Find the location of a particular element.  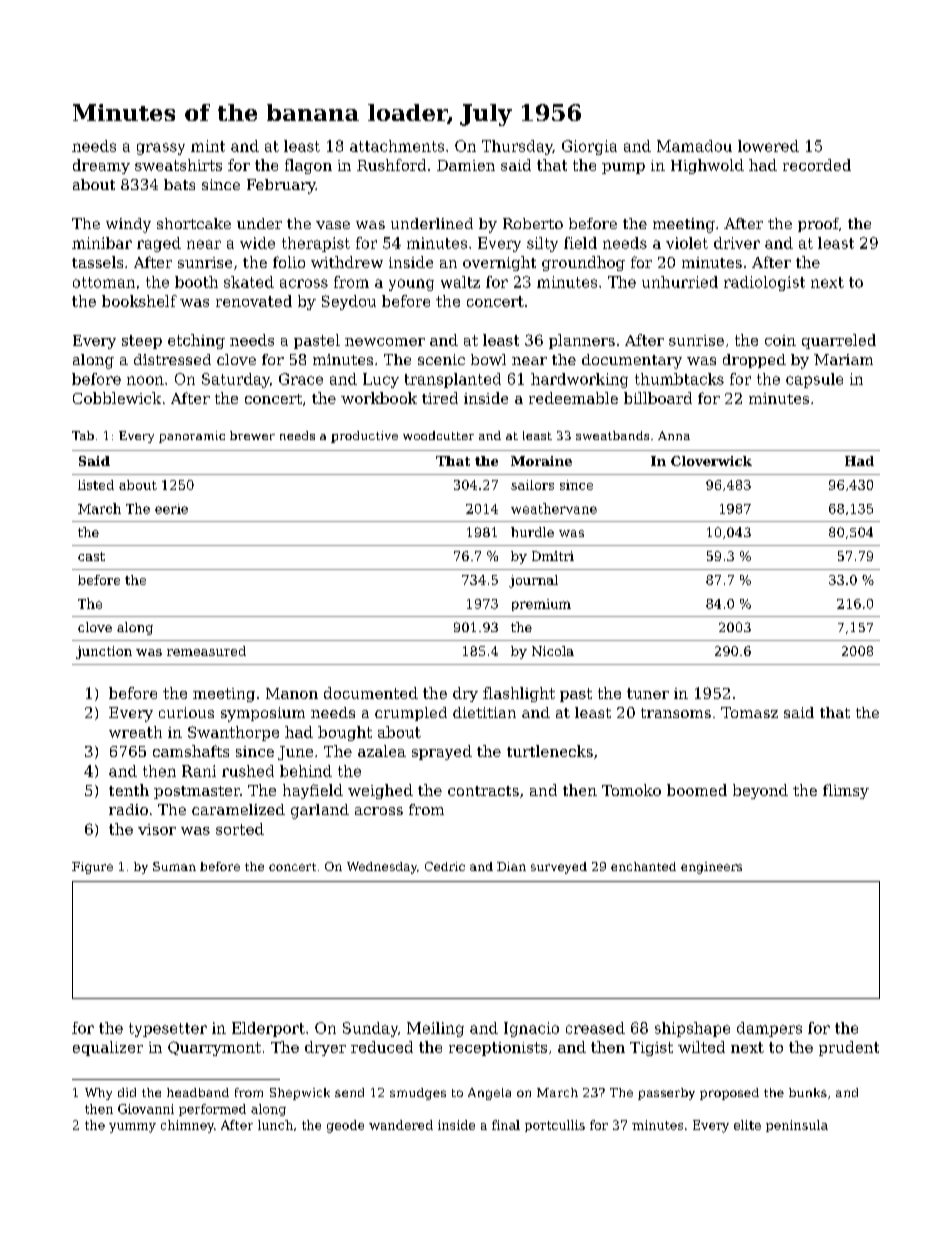

attachments is located at coordinates (397, 146).
